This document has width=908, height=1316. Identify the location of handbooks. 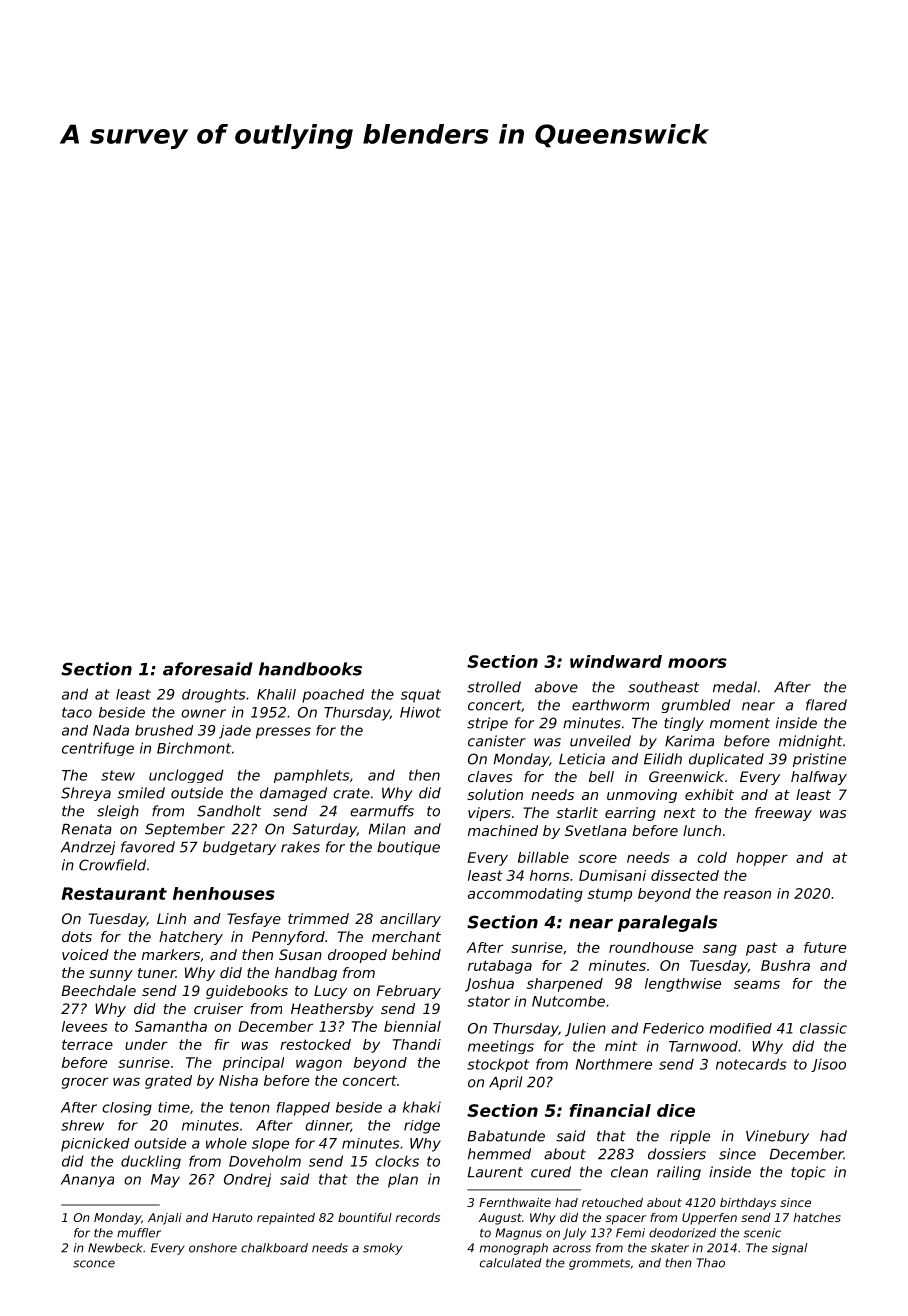
(310, 669).
